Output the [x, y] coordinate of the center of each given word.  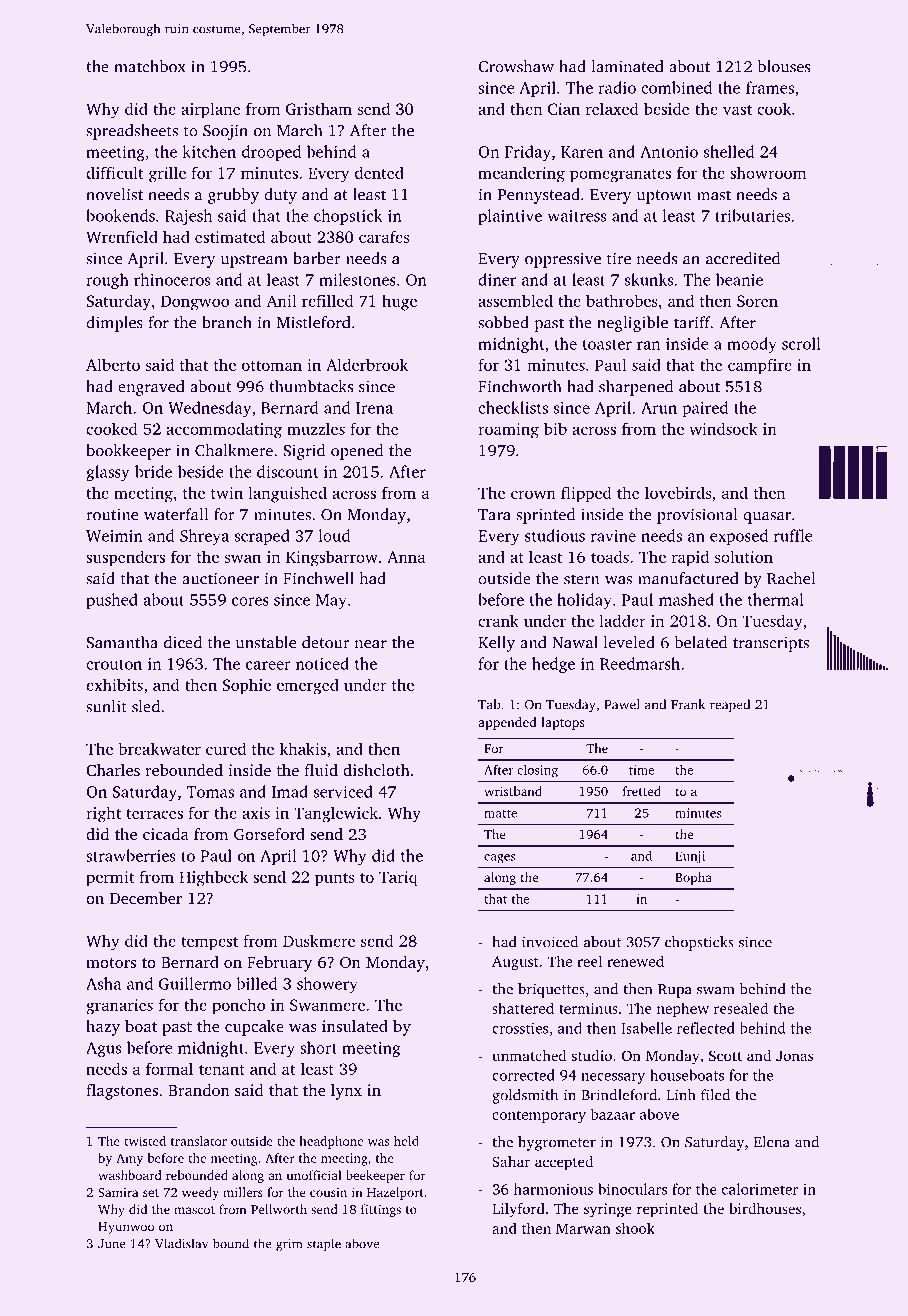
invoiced [550, 942]
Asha [103, 983]
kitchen [209, 151]
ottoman [272, 366]
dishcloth [376, 770]
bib [555, 428]
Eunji [690, 857]
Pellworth [279, 1209]
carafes [384, 236]
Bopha [693, 878]
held [406, 1141]
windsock [723, 428]
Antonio [669, 152]
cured [226, 748]
